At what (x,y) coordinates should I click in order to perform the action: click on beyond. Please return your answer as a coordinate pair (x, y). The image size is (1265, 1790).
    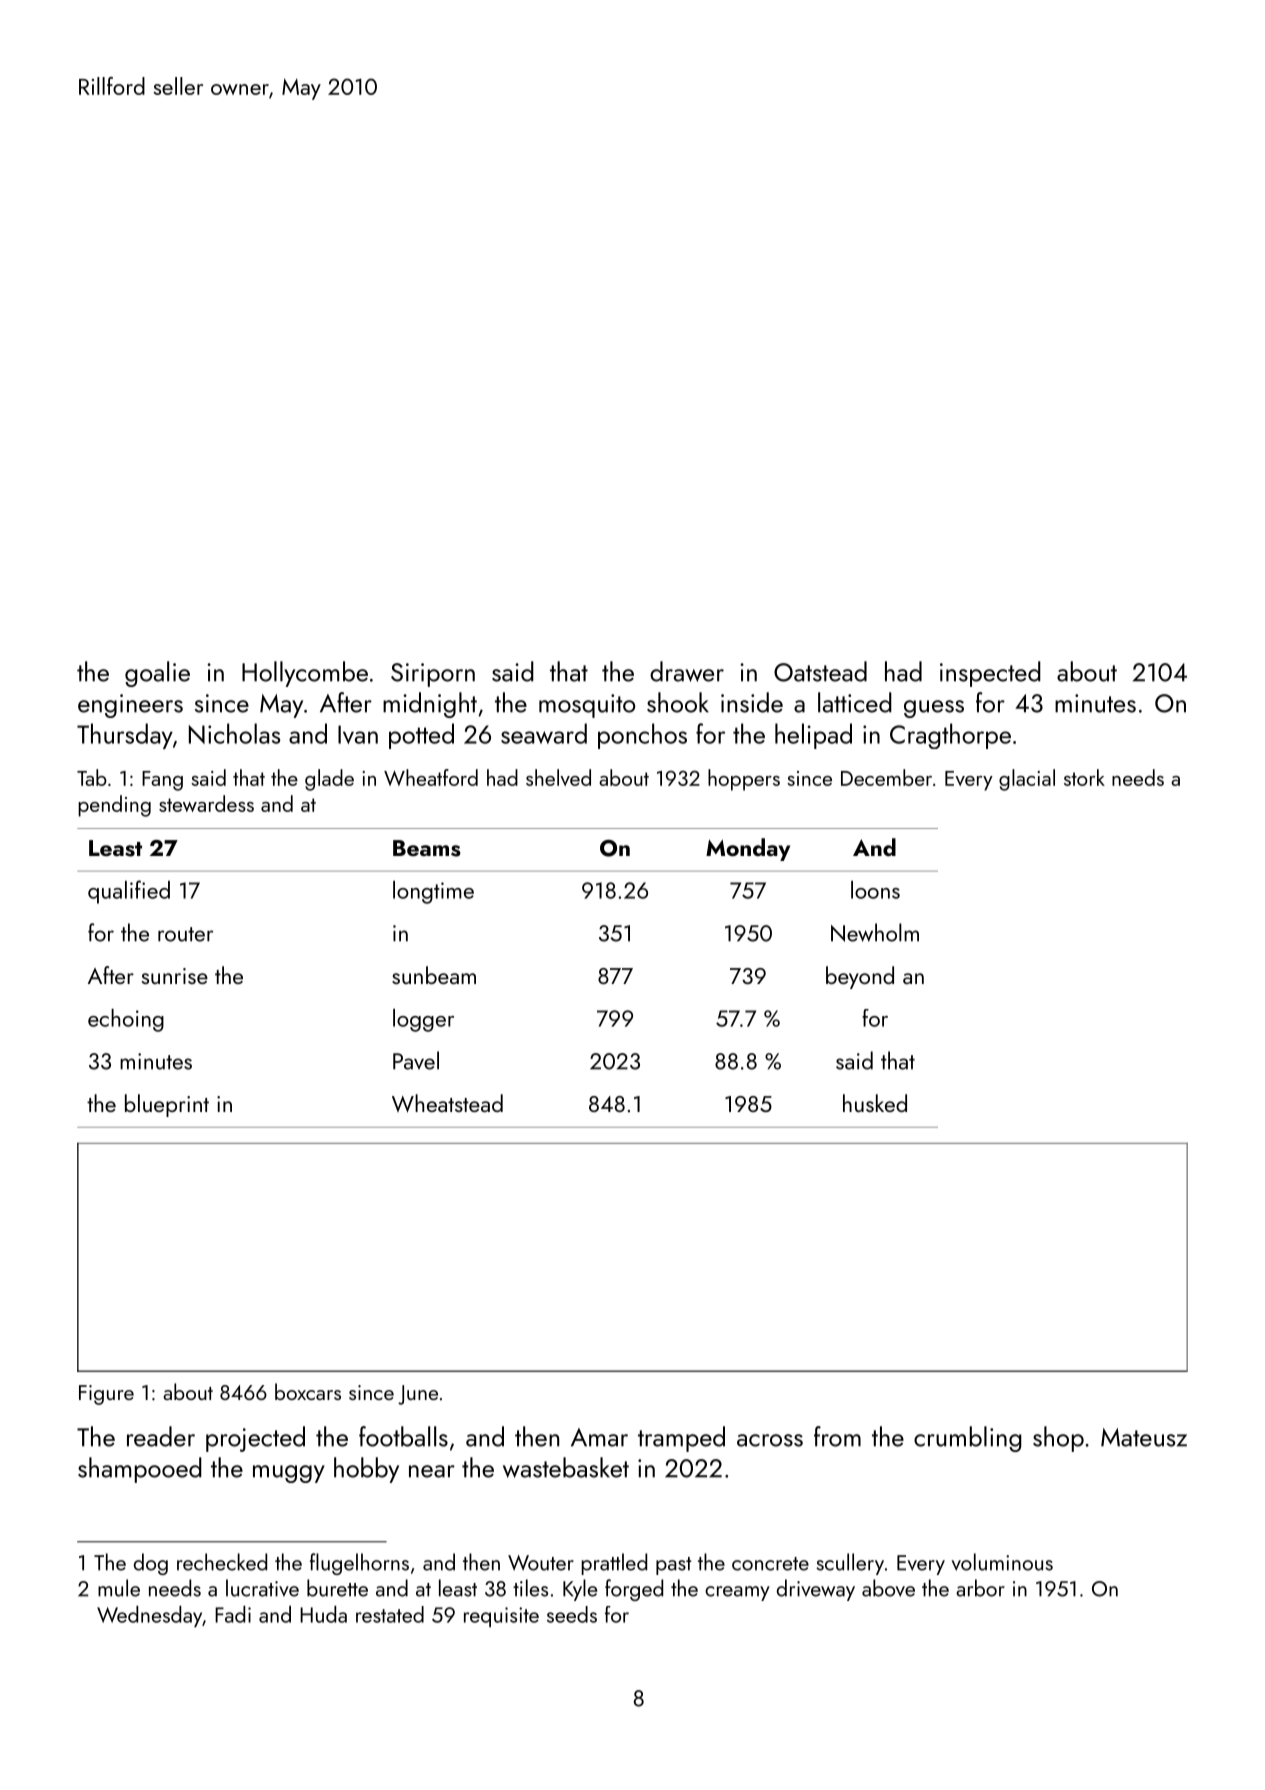
    Looking at the image, I should click on (860, 977).
